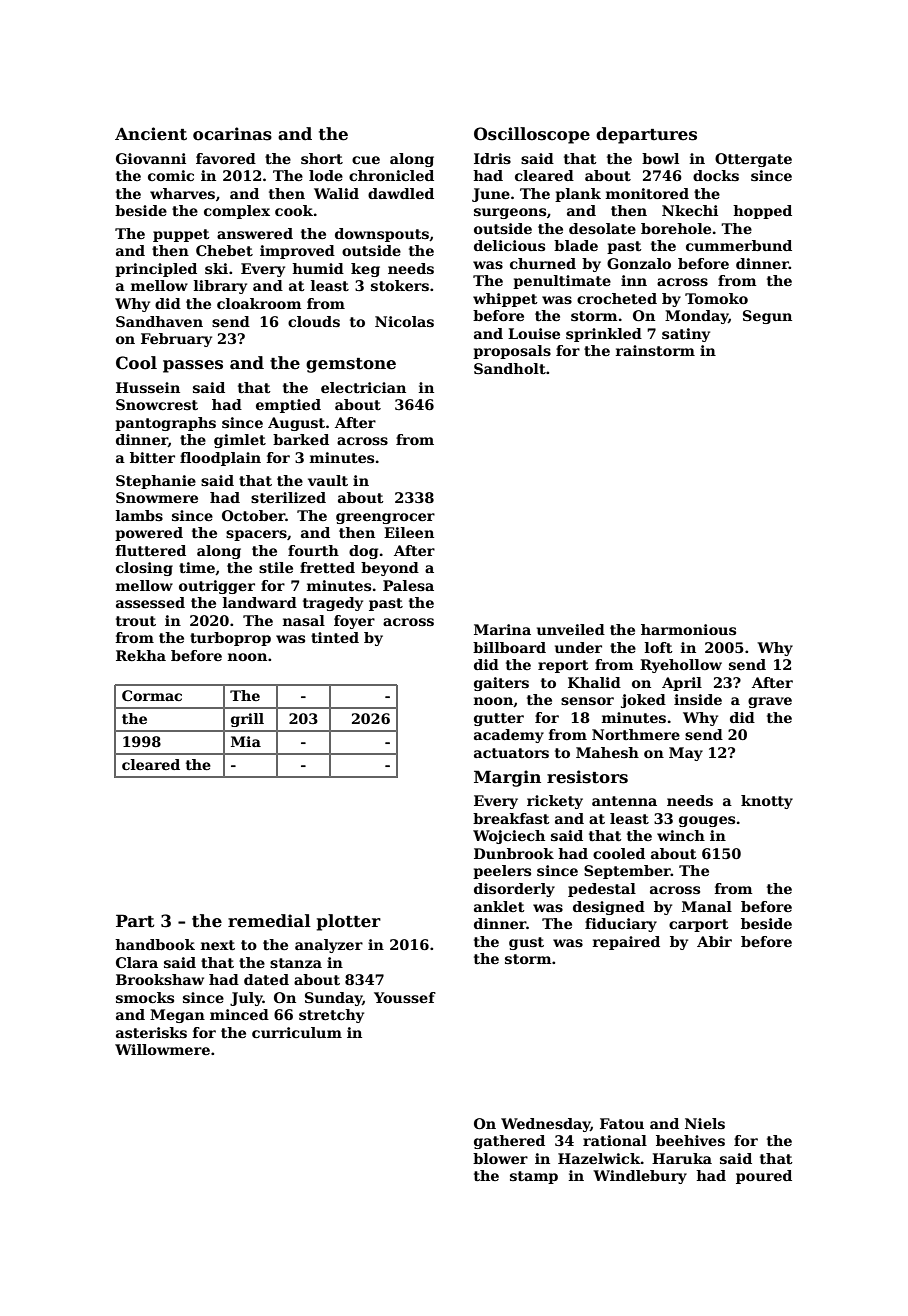 Image resolution: width=908 pixels, height=1316 pixels. What do you see at coordinates (246, 741) in the image?
I see `Mia` at bounding box center [246, 741].
